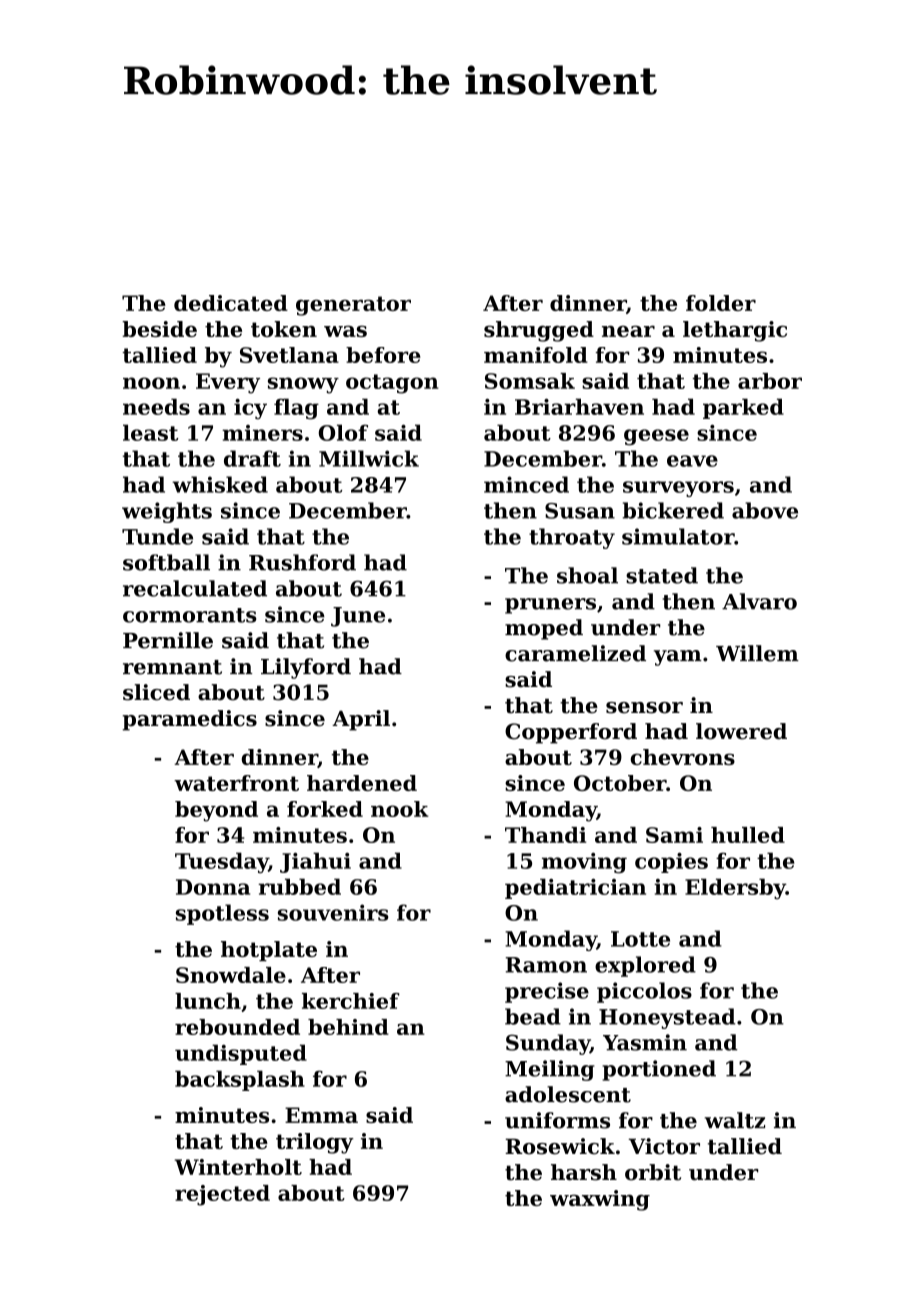  I want to click on beyond, so click(216, 811).
